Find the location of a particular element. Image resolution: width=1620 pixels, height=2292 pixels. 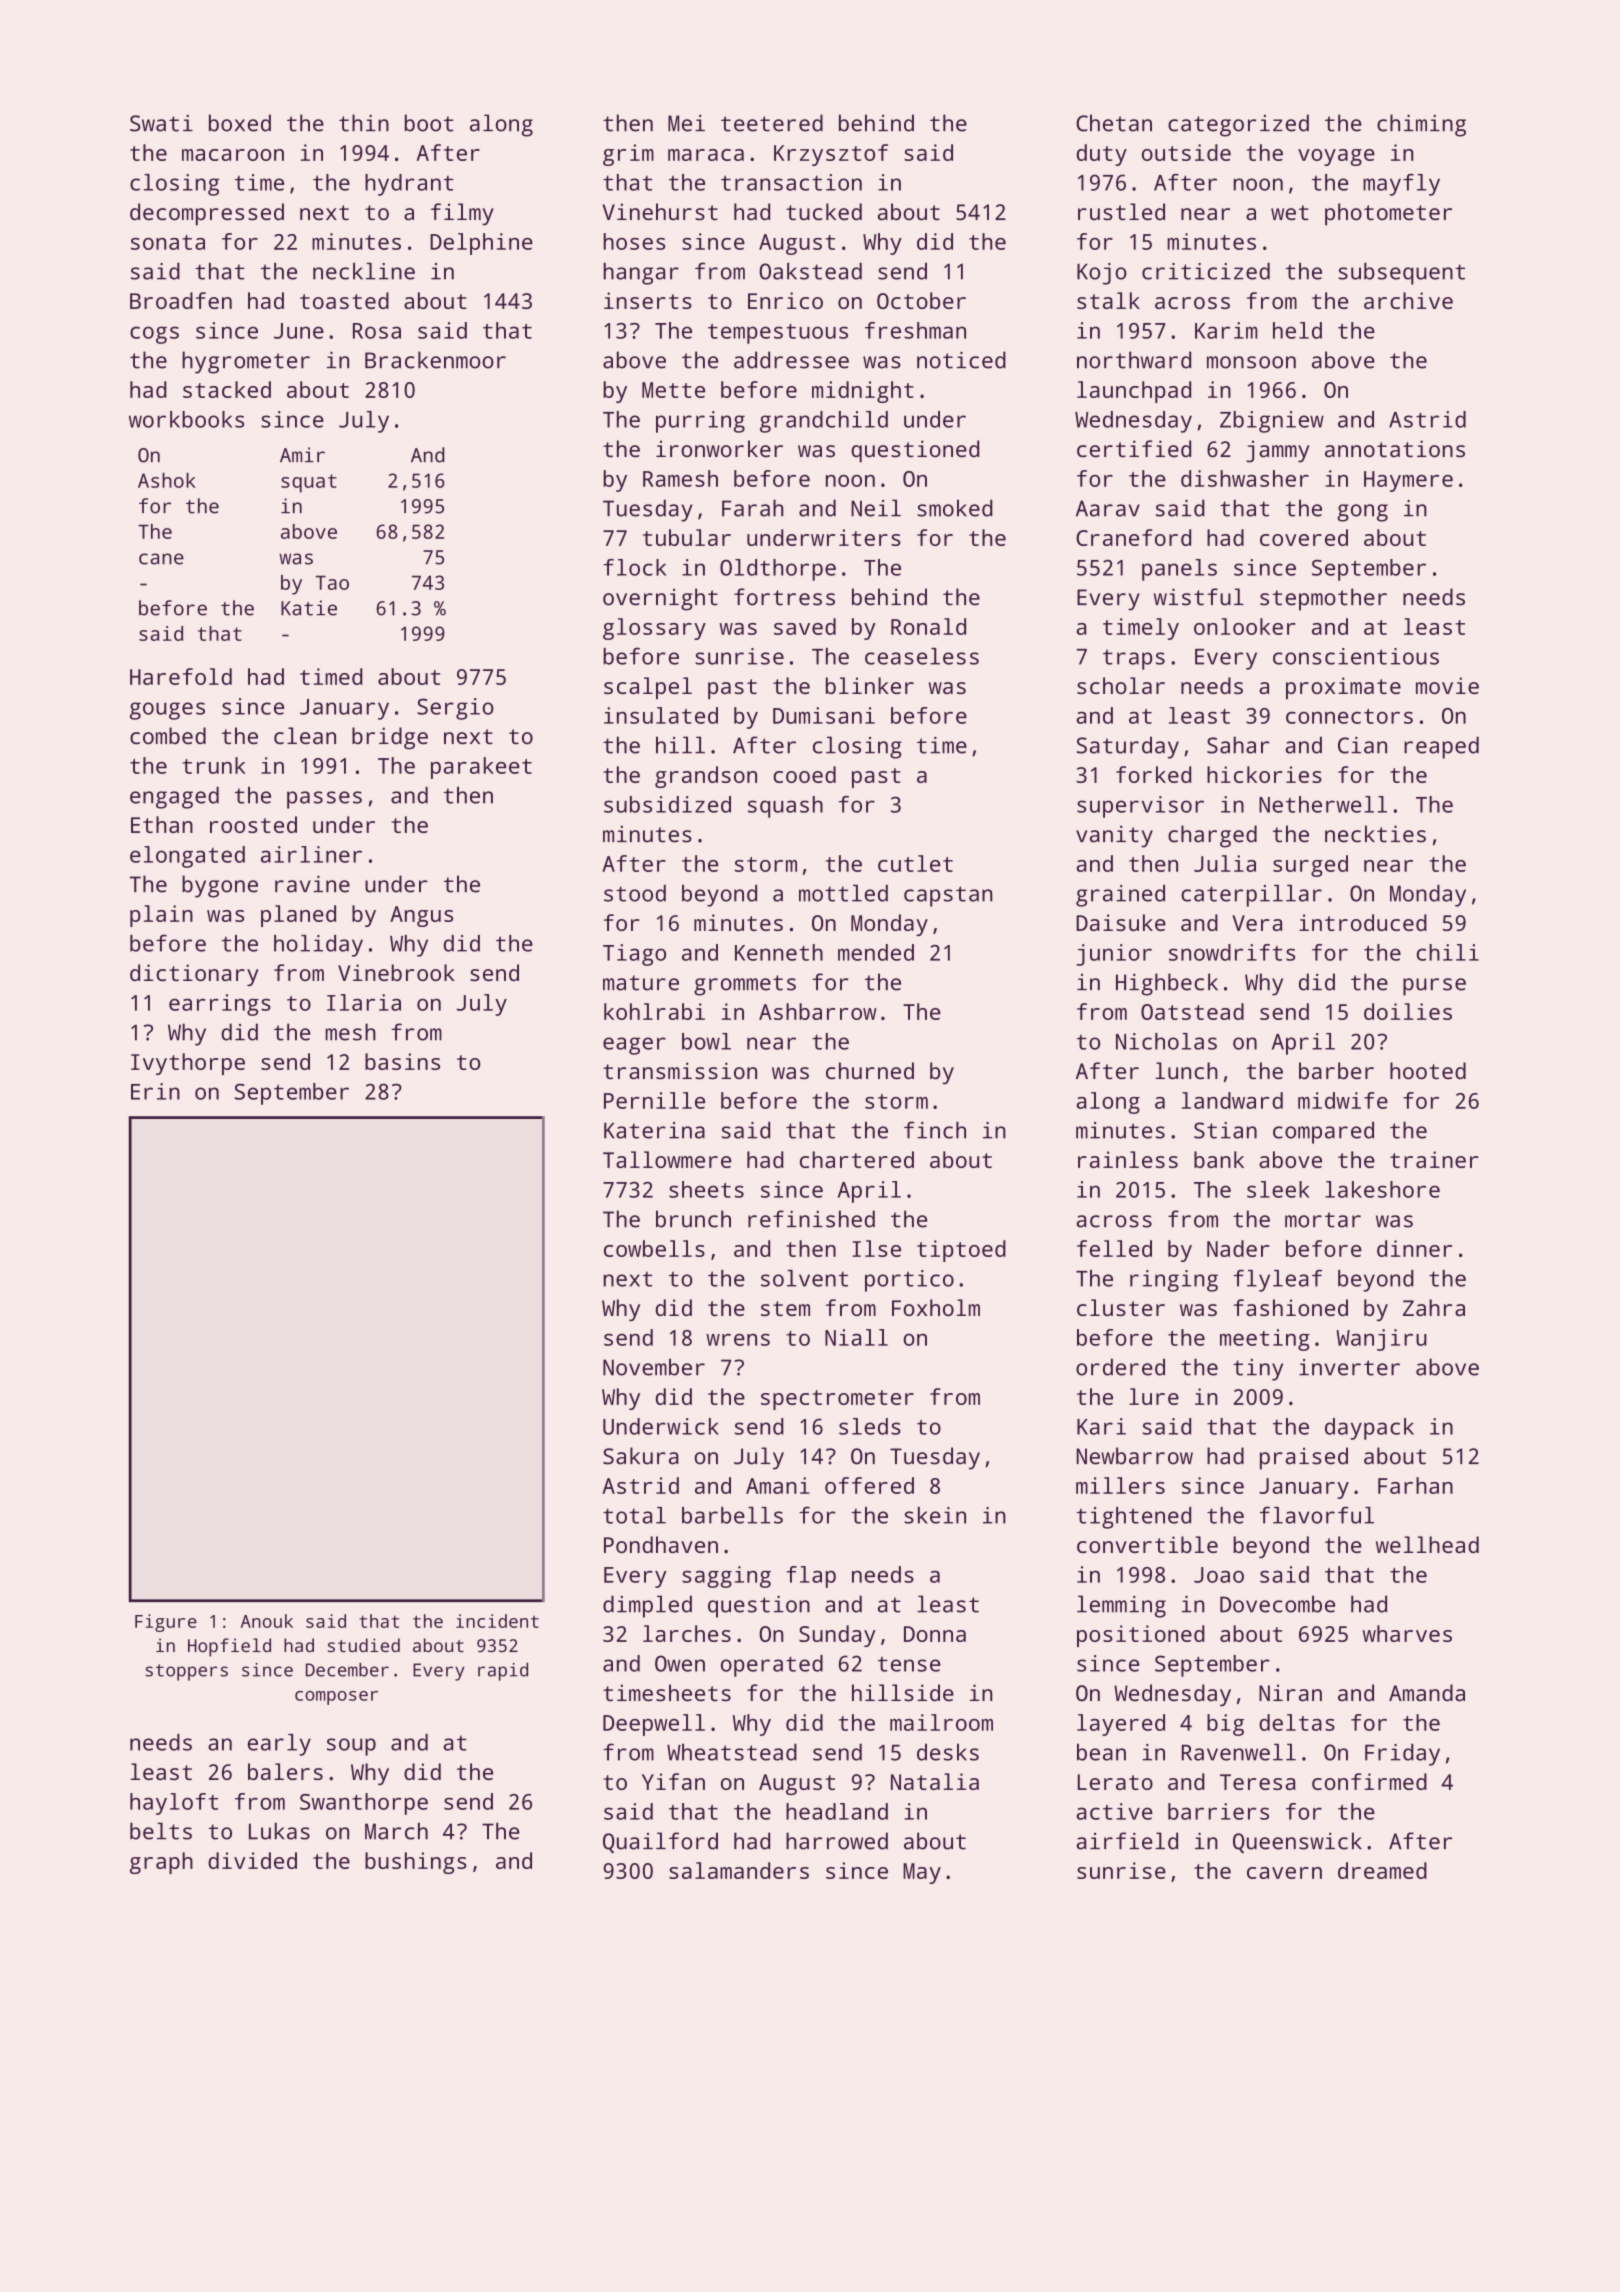

composer is located at coordinates (336, 1698).
